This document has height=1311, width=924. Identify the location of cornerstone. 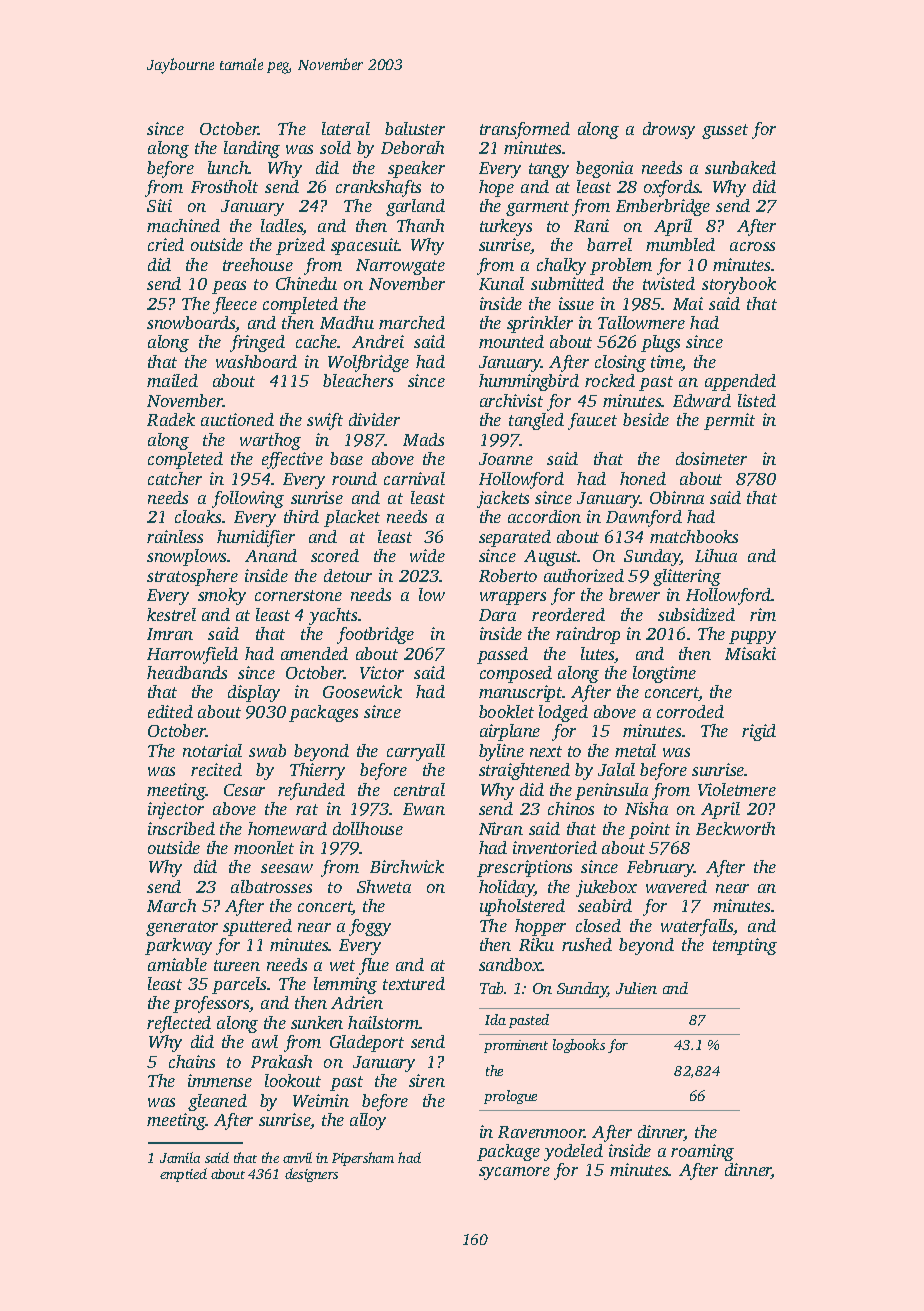
(298, 595).
